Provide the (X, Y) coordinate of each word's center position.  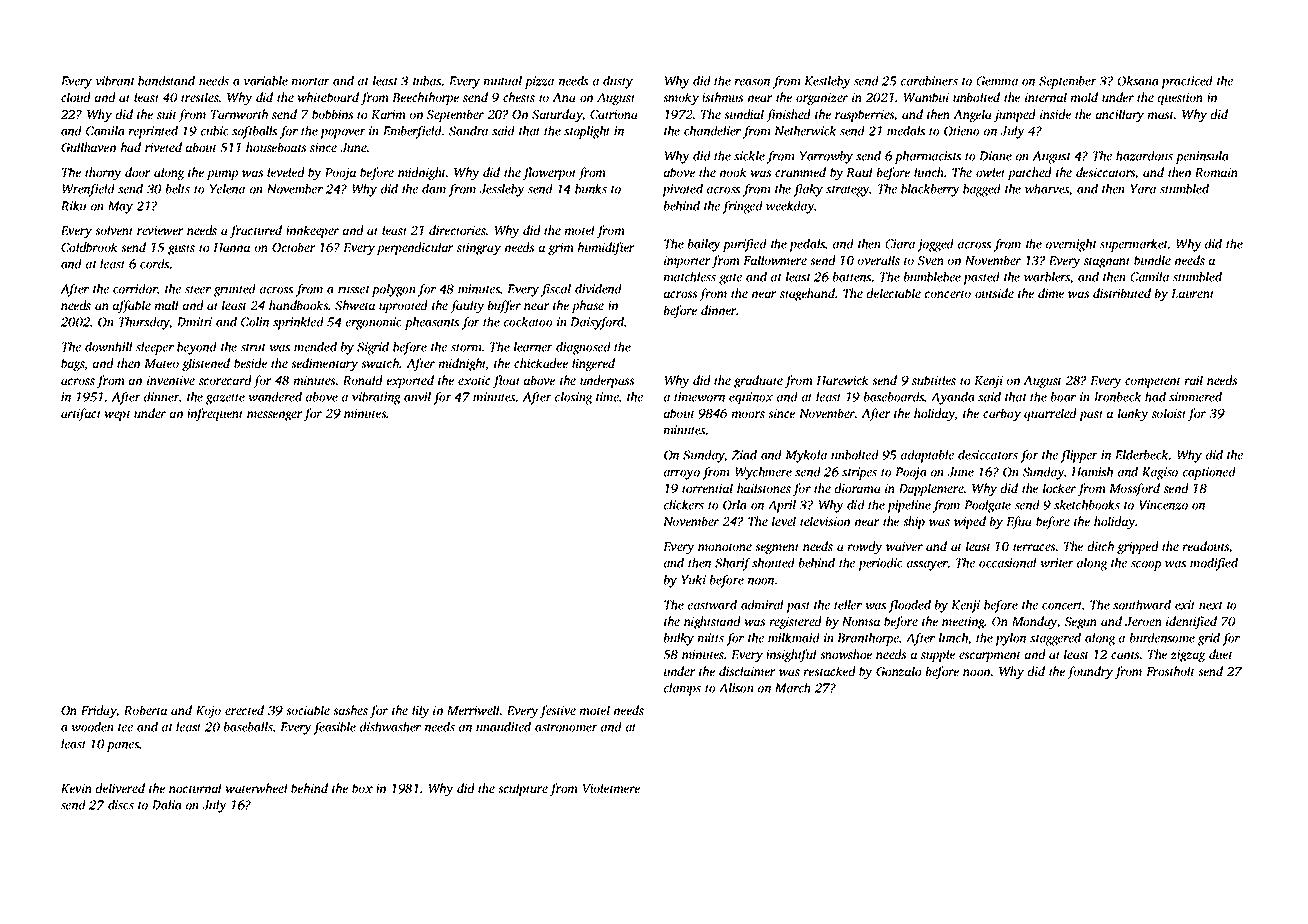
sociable (308, 710)
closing (573, 398)
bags (73, 364)
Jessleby (502, 190)
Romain (1216, 172)
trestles (200, 97)
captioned (1209, 473)
